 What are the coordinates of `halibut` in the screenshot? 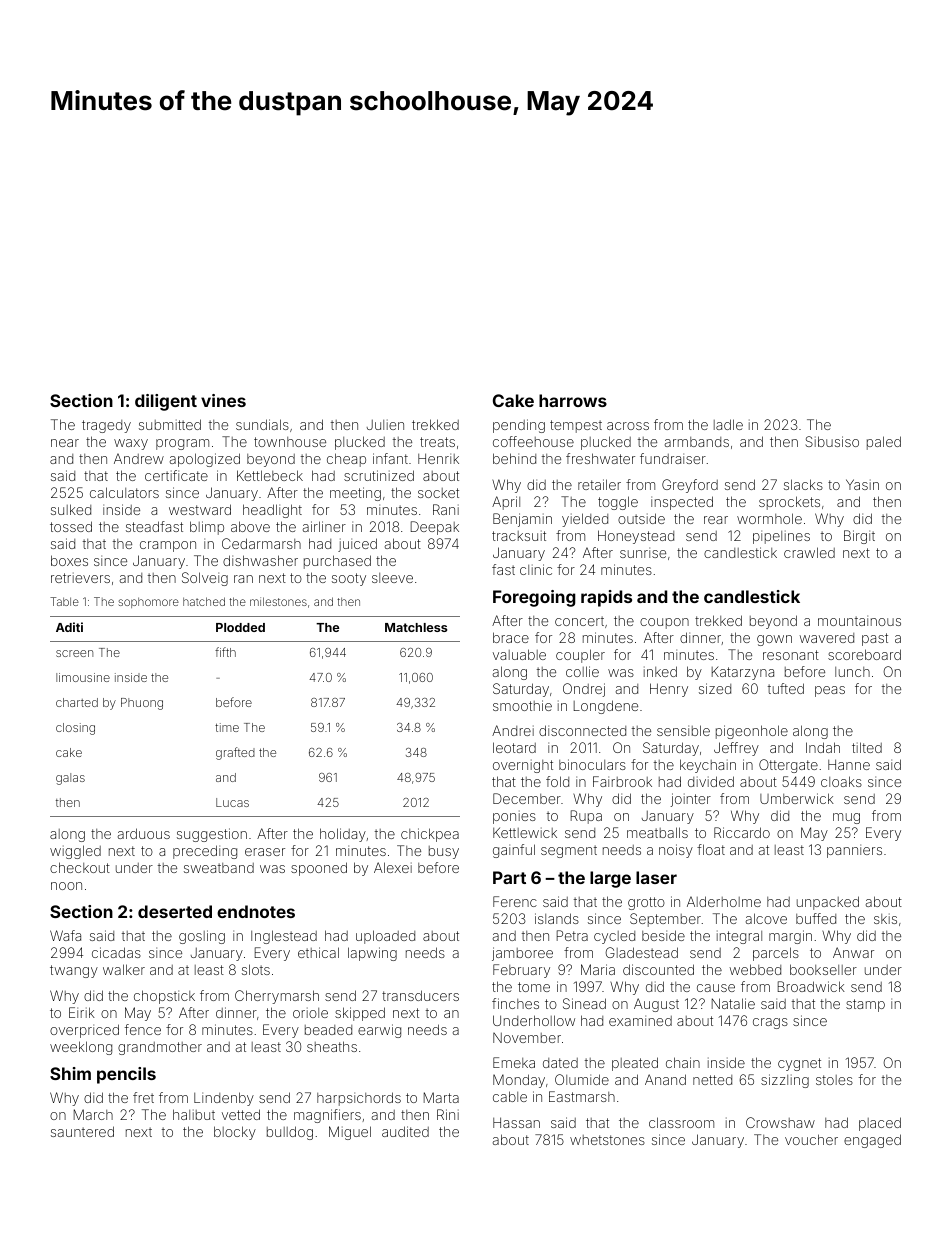 It's located at (194, 1114).
